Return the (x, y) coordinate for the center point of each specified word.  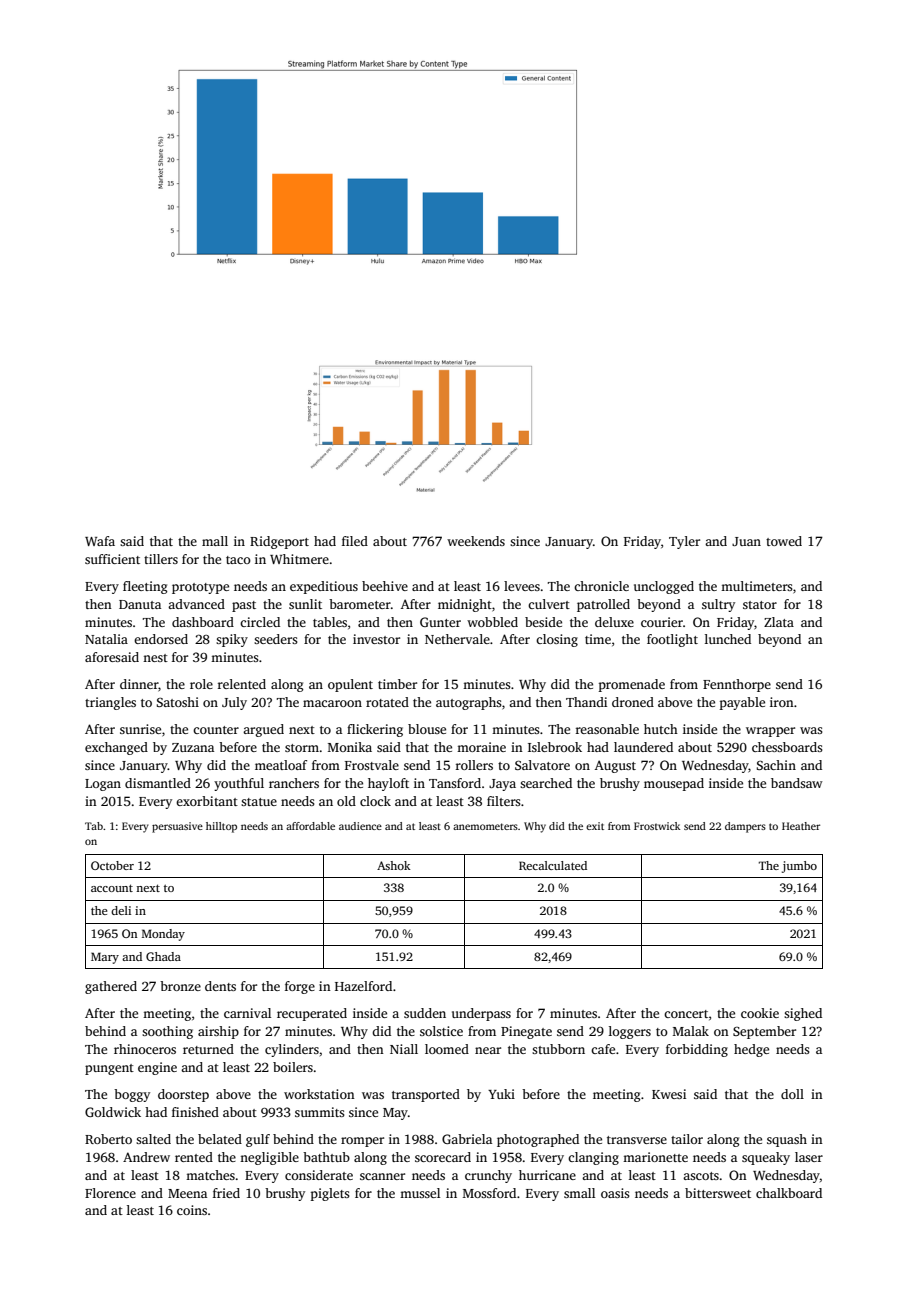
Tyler (684, 542)
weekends (476, 541)
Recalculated (553, 865)
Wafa (100, 541)
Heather (801, 826)
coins (192, 1210)
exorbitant (207, 801)
